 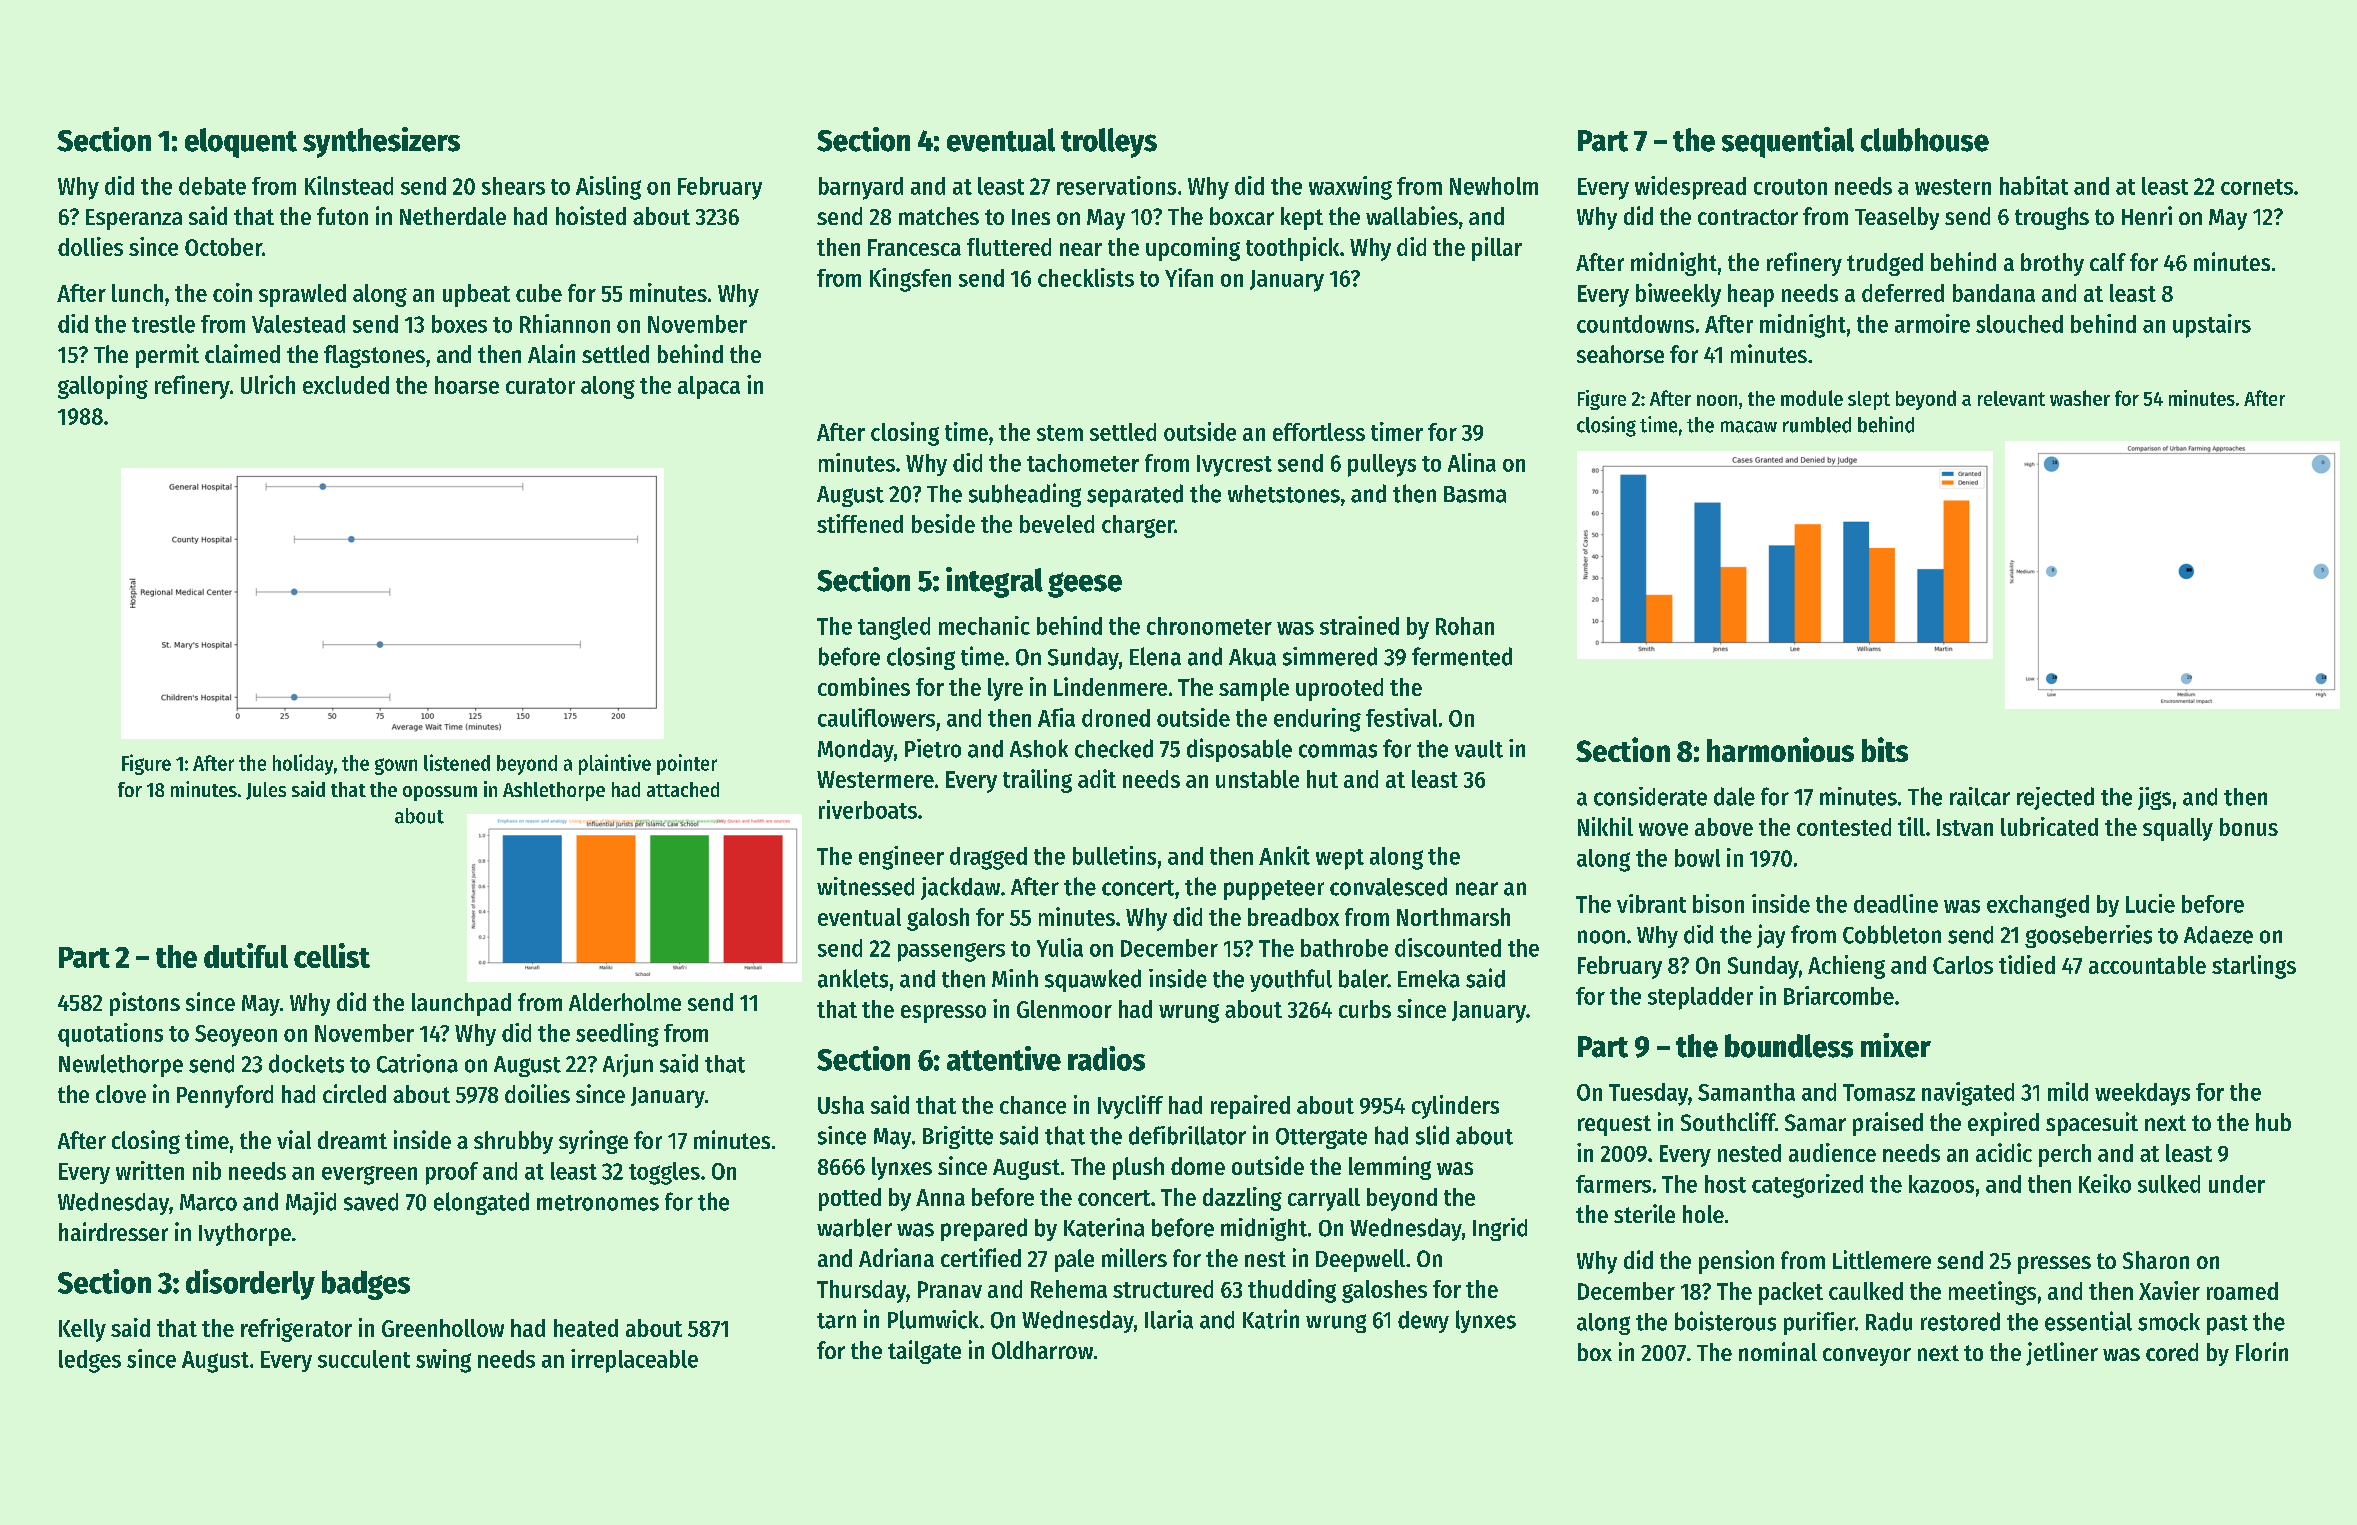 I want to click on permit, so click(x=167, y=356).
